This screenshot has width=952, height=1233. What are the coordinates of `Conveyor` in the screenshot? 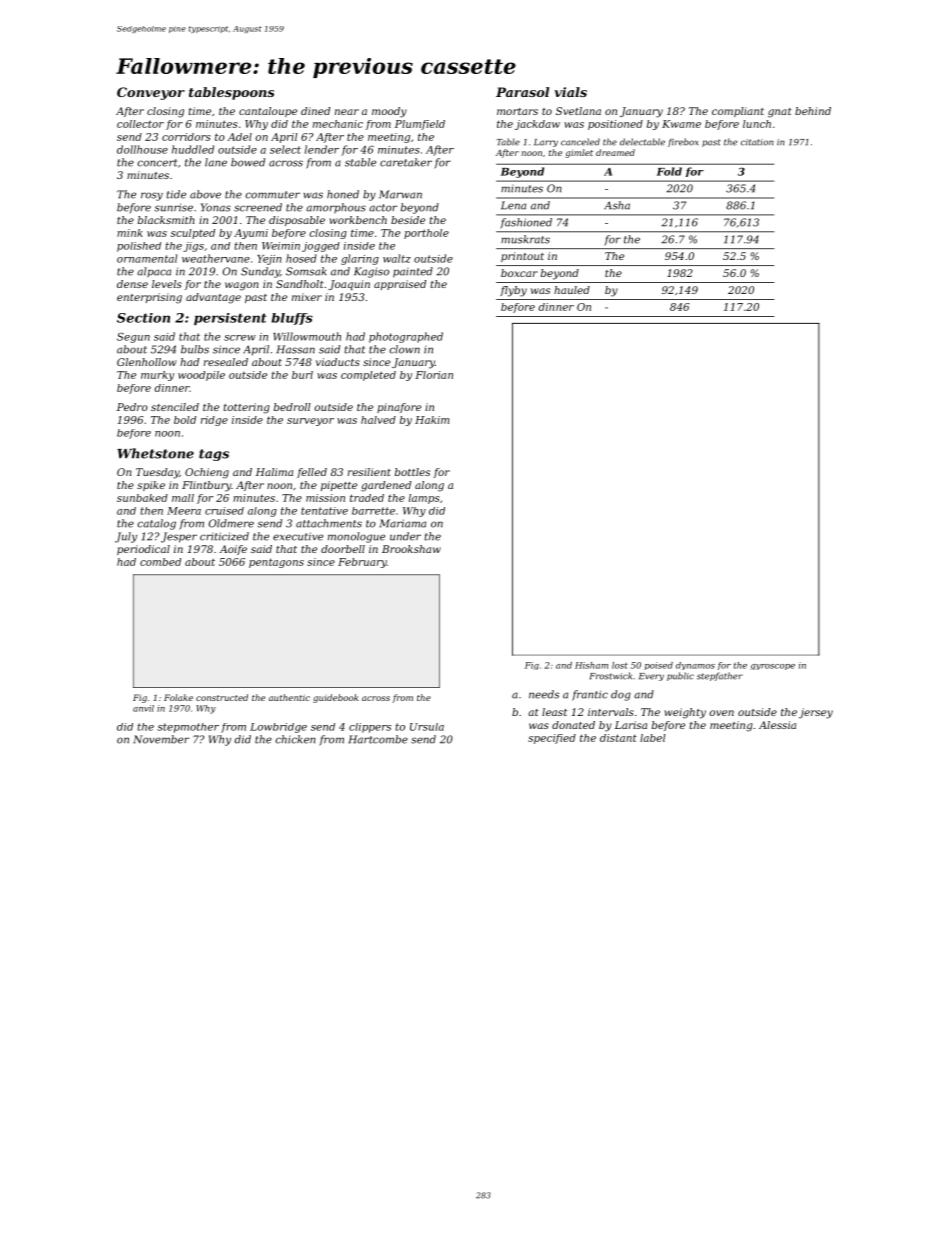 It's located at (151, 93).
